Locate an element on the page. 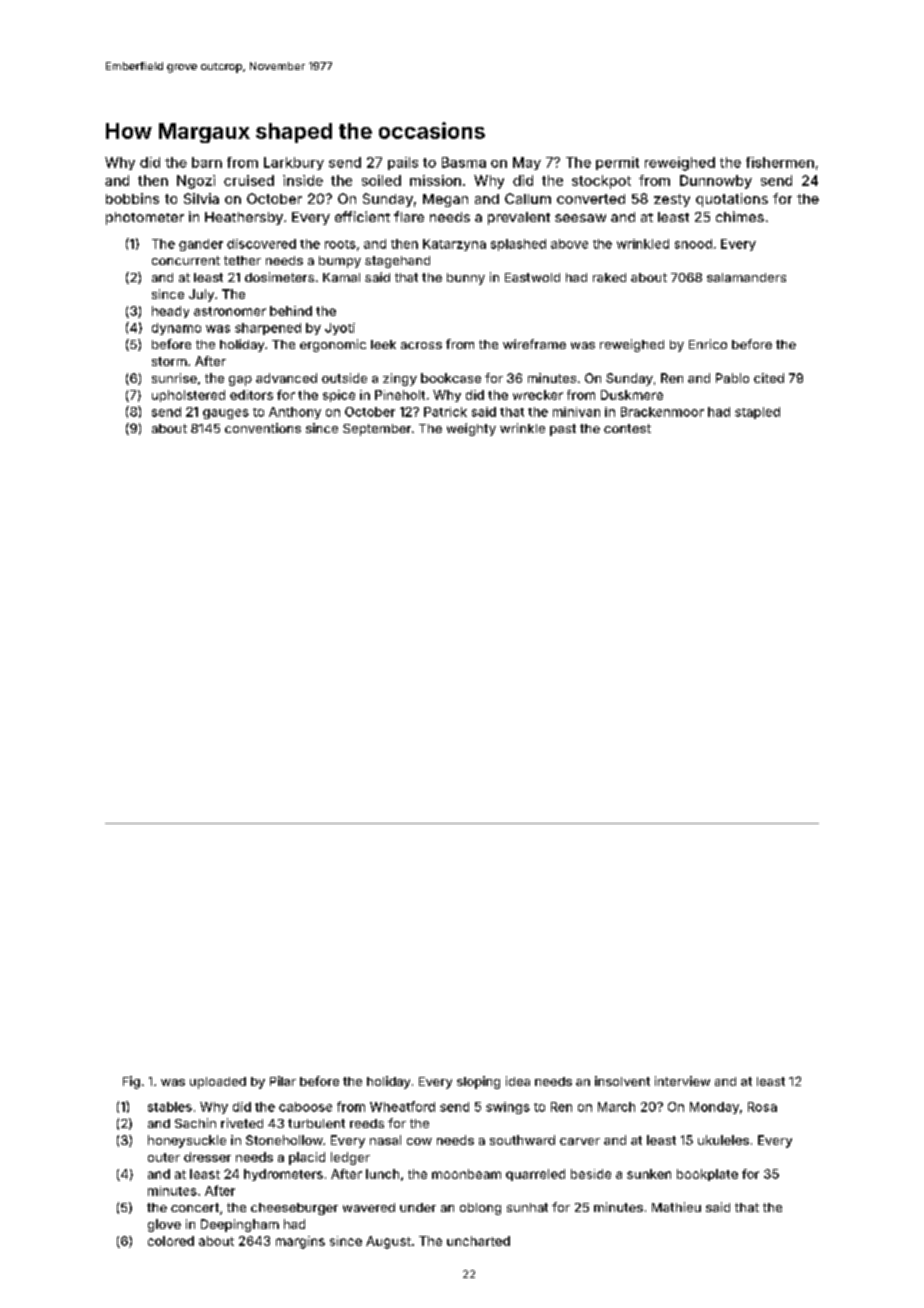 This image has width=924, height=1308. astronomer is located at coordinates (230, 311).
